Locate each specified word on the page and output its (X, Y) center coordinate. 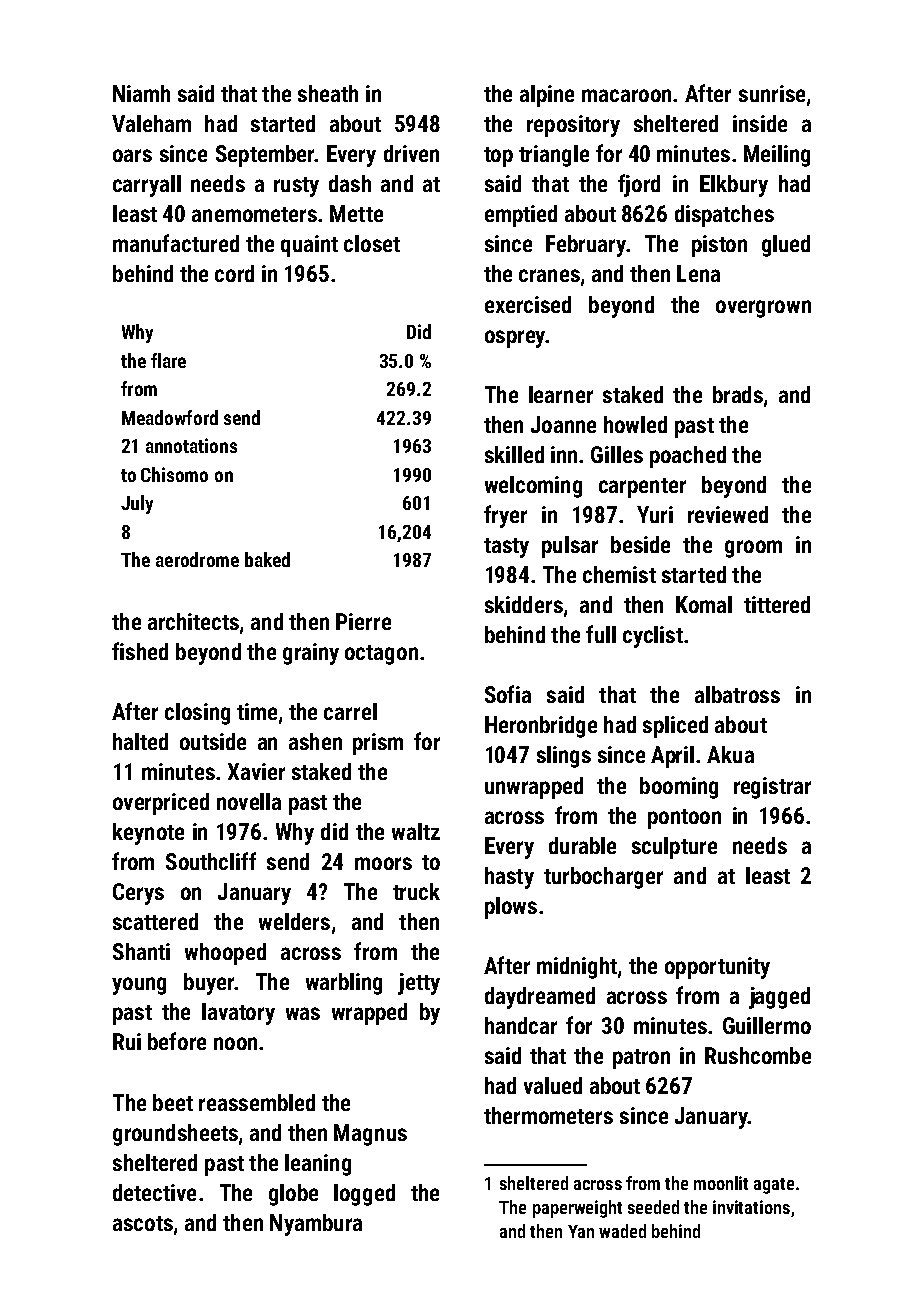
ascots (143, 1223)
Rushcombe (758, 1055)
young (139, 986)
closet (372, 243)
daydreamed (540, 998)
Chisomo (174, 474)
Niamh (141, 93)
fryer (505, 516)
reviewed (728, 514)
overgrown (763, 309)
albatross (737, 694)
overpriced (161, 804)
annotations (191, 445)
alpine (547, 96)
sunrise (772, 93)
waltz (416, 831)
